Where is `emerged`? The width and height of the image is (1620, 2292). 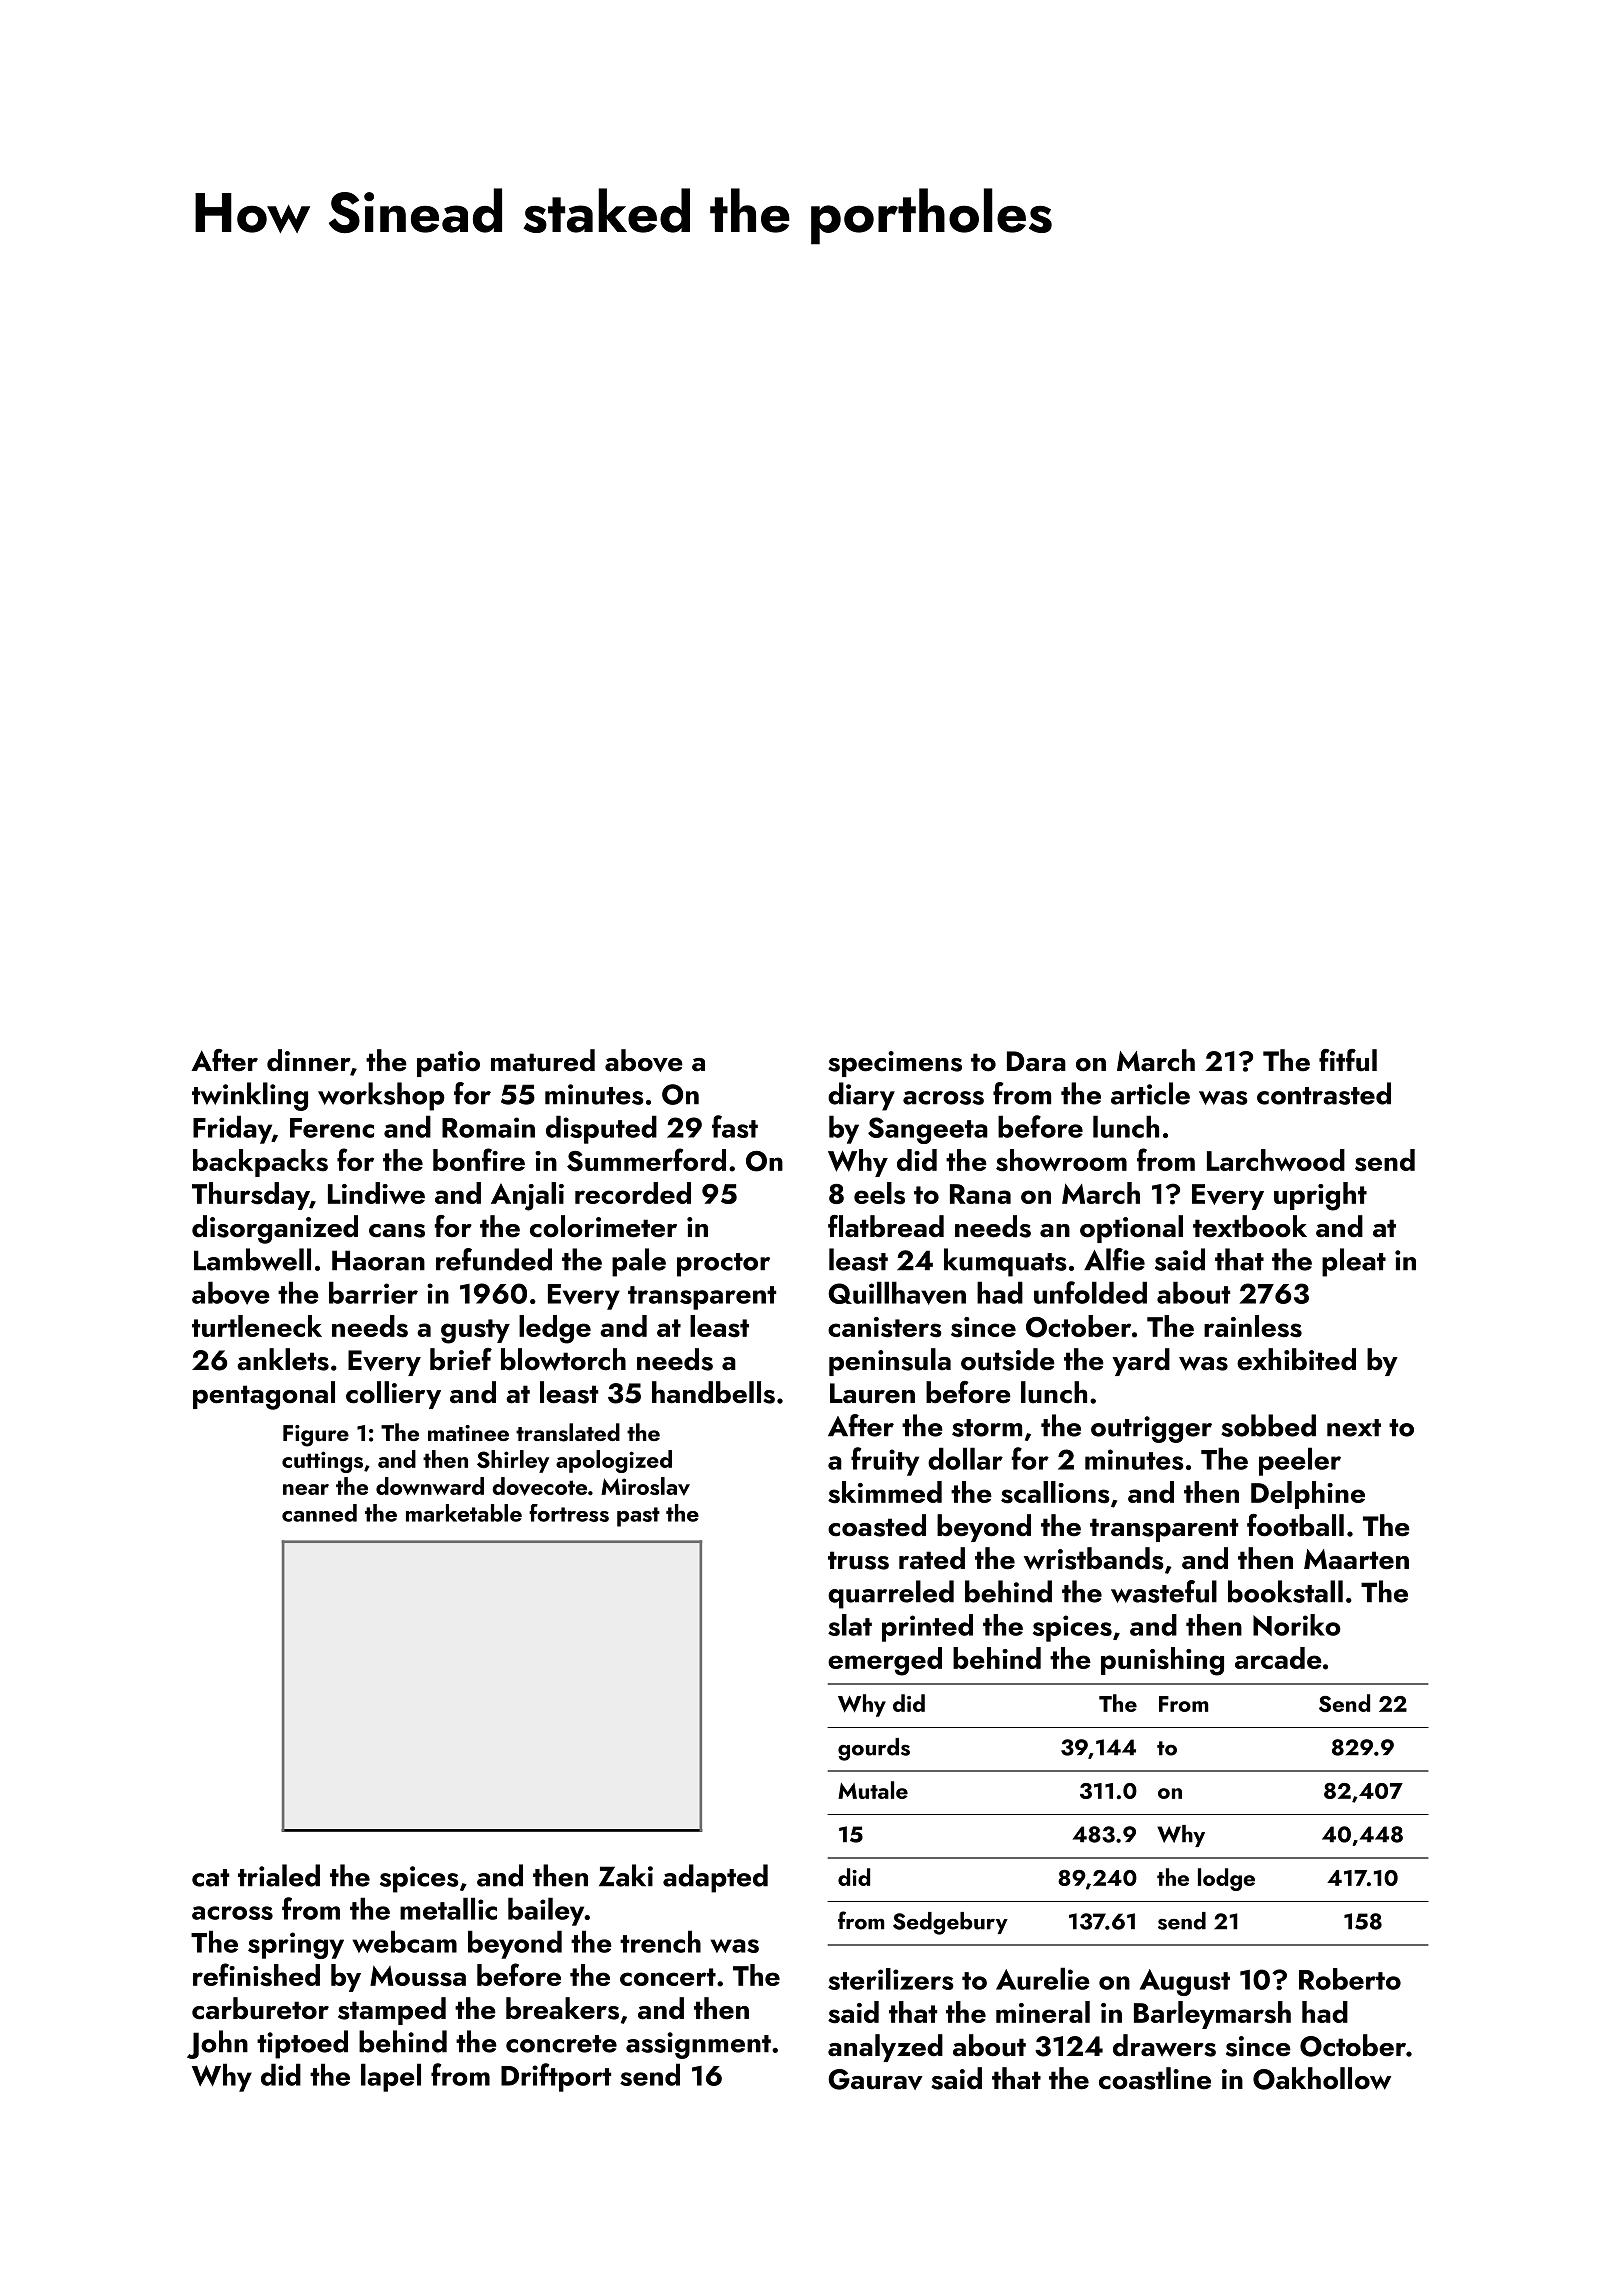 emerged is located at coordinates (885, 1661).
